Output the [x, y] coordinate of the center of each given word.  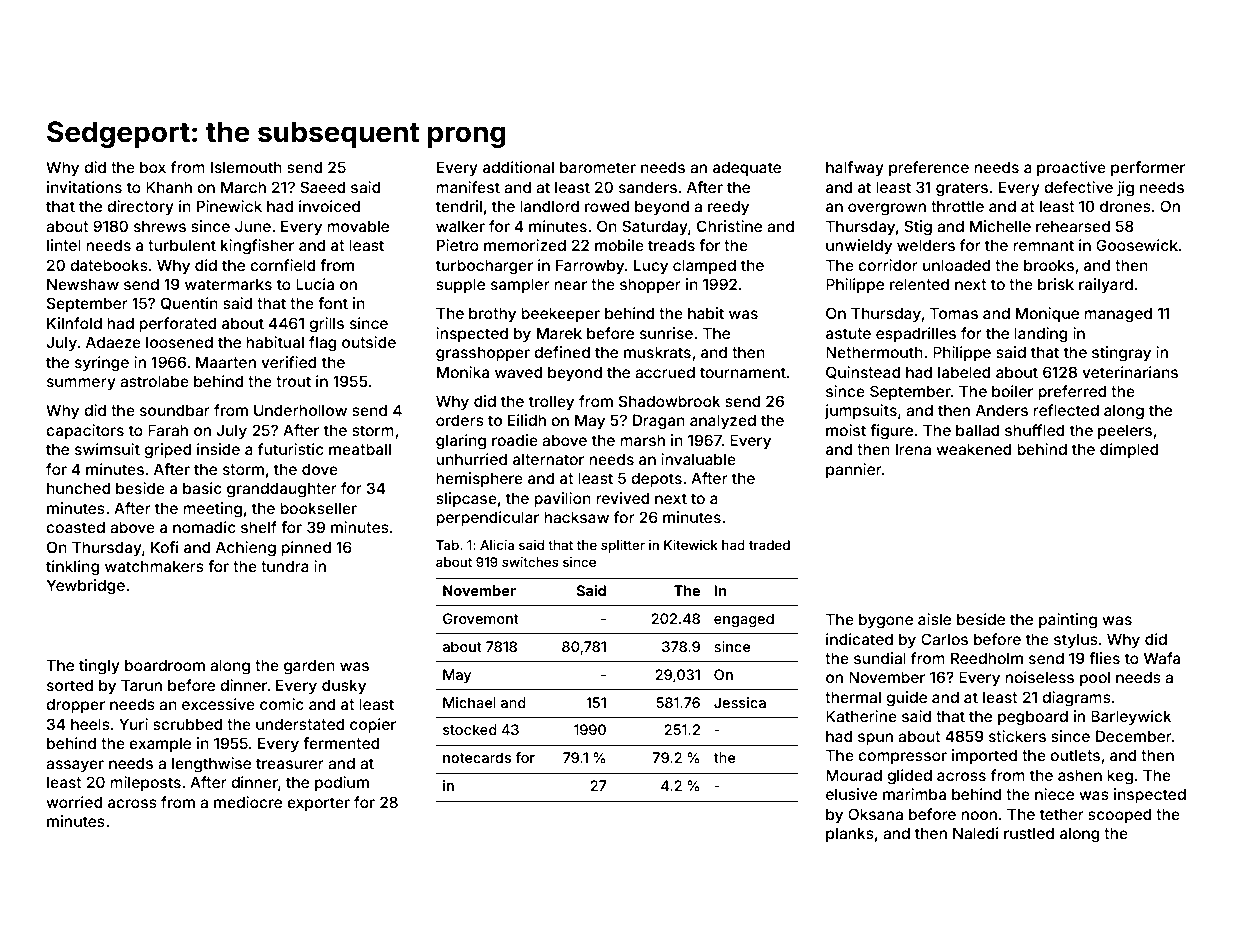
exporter [318, 804]
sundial [880, 658]
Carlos [944, 639]
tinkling [73, 568]
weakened [974, 449]
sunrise [666, 333]
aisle [934, 619]
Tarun [141, 685]
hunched [79, 488]
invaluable [698, 459]
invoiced [329, 206]
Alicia [497, 545]
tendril [459, 206]
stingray [1121, 354]
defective [1078, 187]
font [333, 303]
